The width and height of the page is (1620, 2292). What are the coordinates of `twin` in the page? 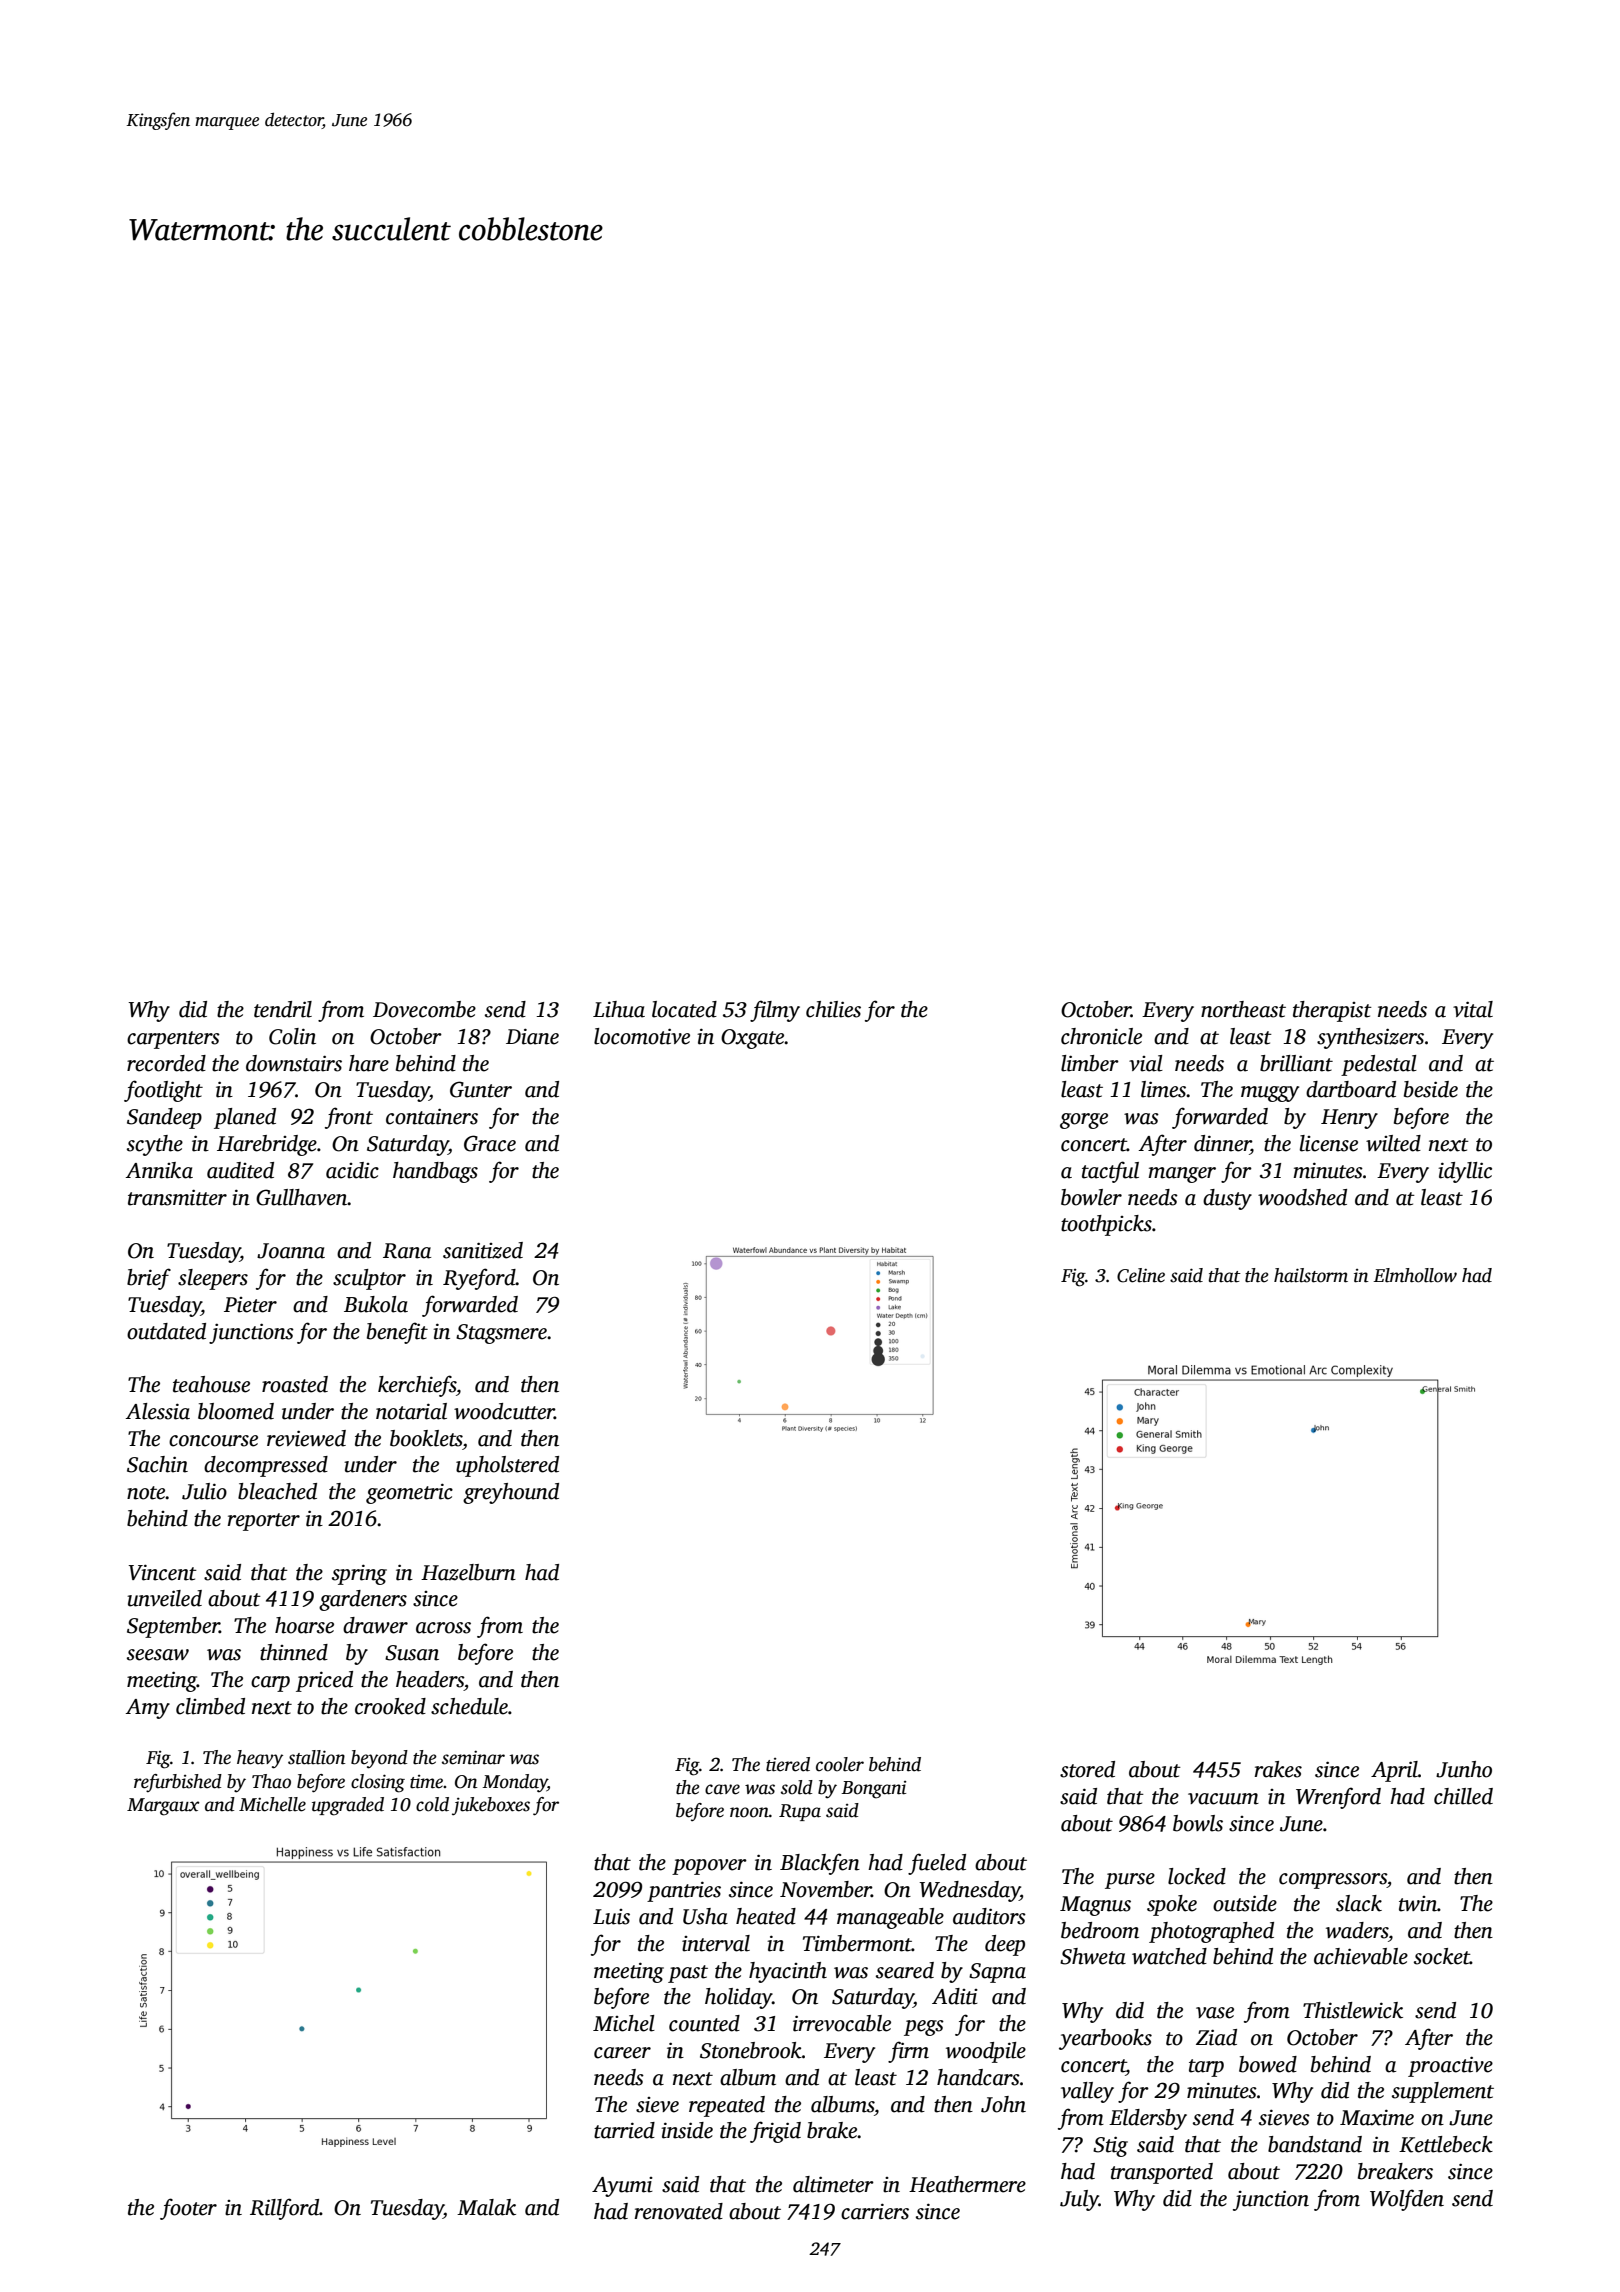 It's located at (1418, 1904).
